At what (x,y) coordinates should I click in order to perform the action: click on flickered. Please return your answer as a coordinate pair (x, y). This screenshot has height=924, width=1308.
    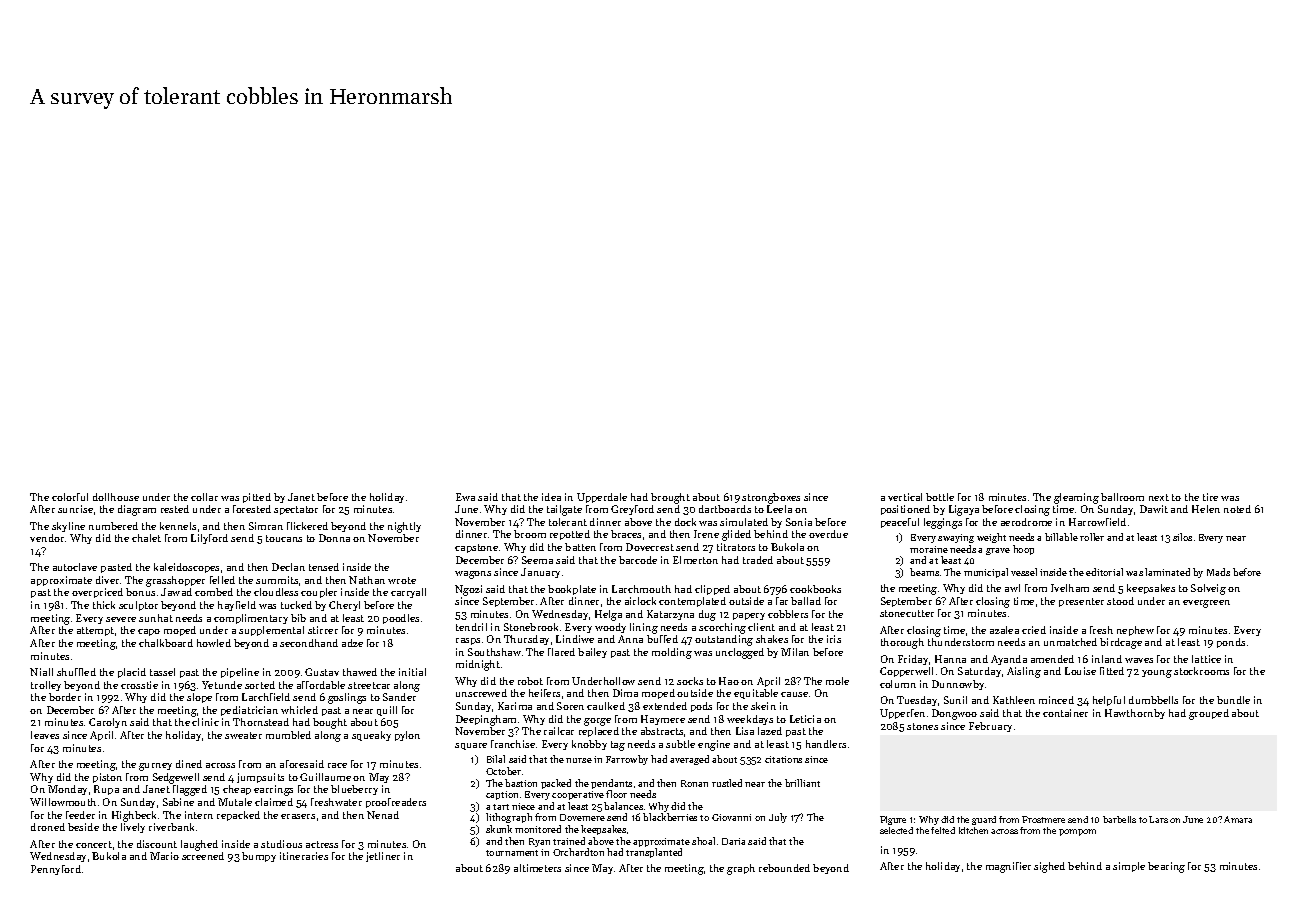
    Looking at the image, I should click on (307, 526).
